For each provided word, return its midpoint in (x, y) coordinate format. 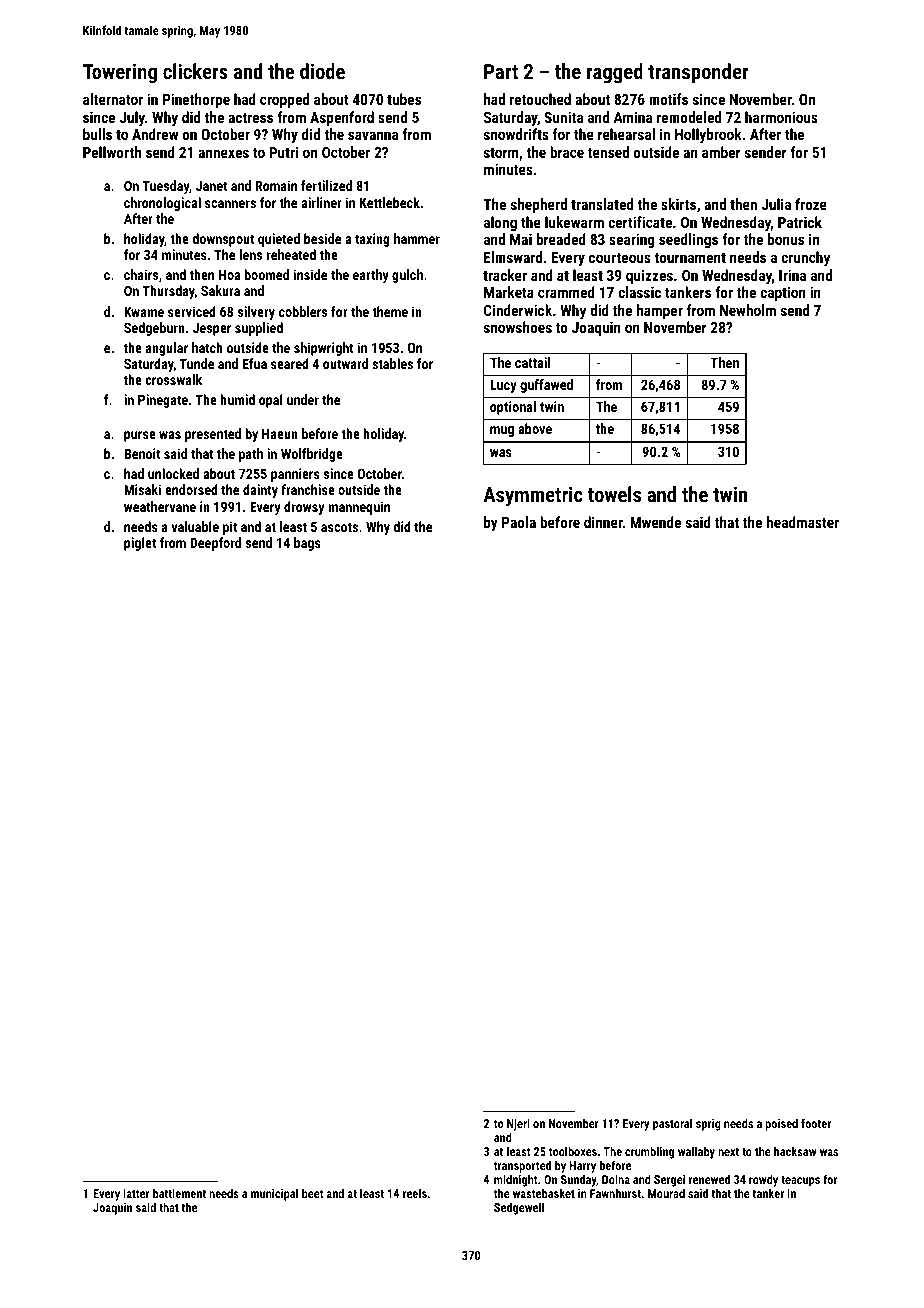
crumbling (649, 1152)
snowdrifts (516, 134)
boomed (266, 274)
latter (136, 1193)
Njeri (518, 1125)
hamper (660, 311)
